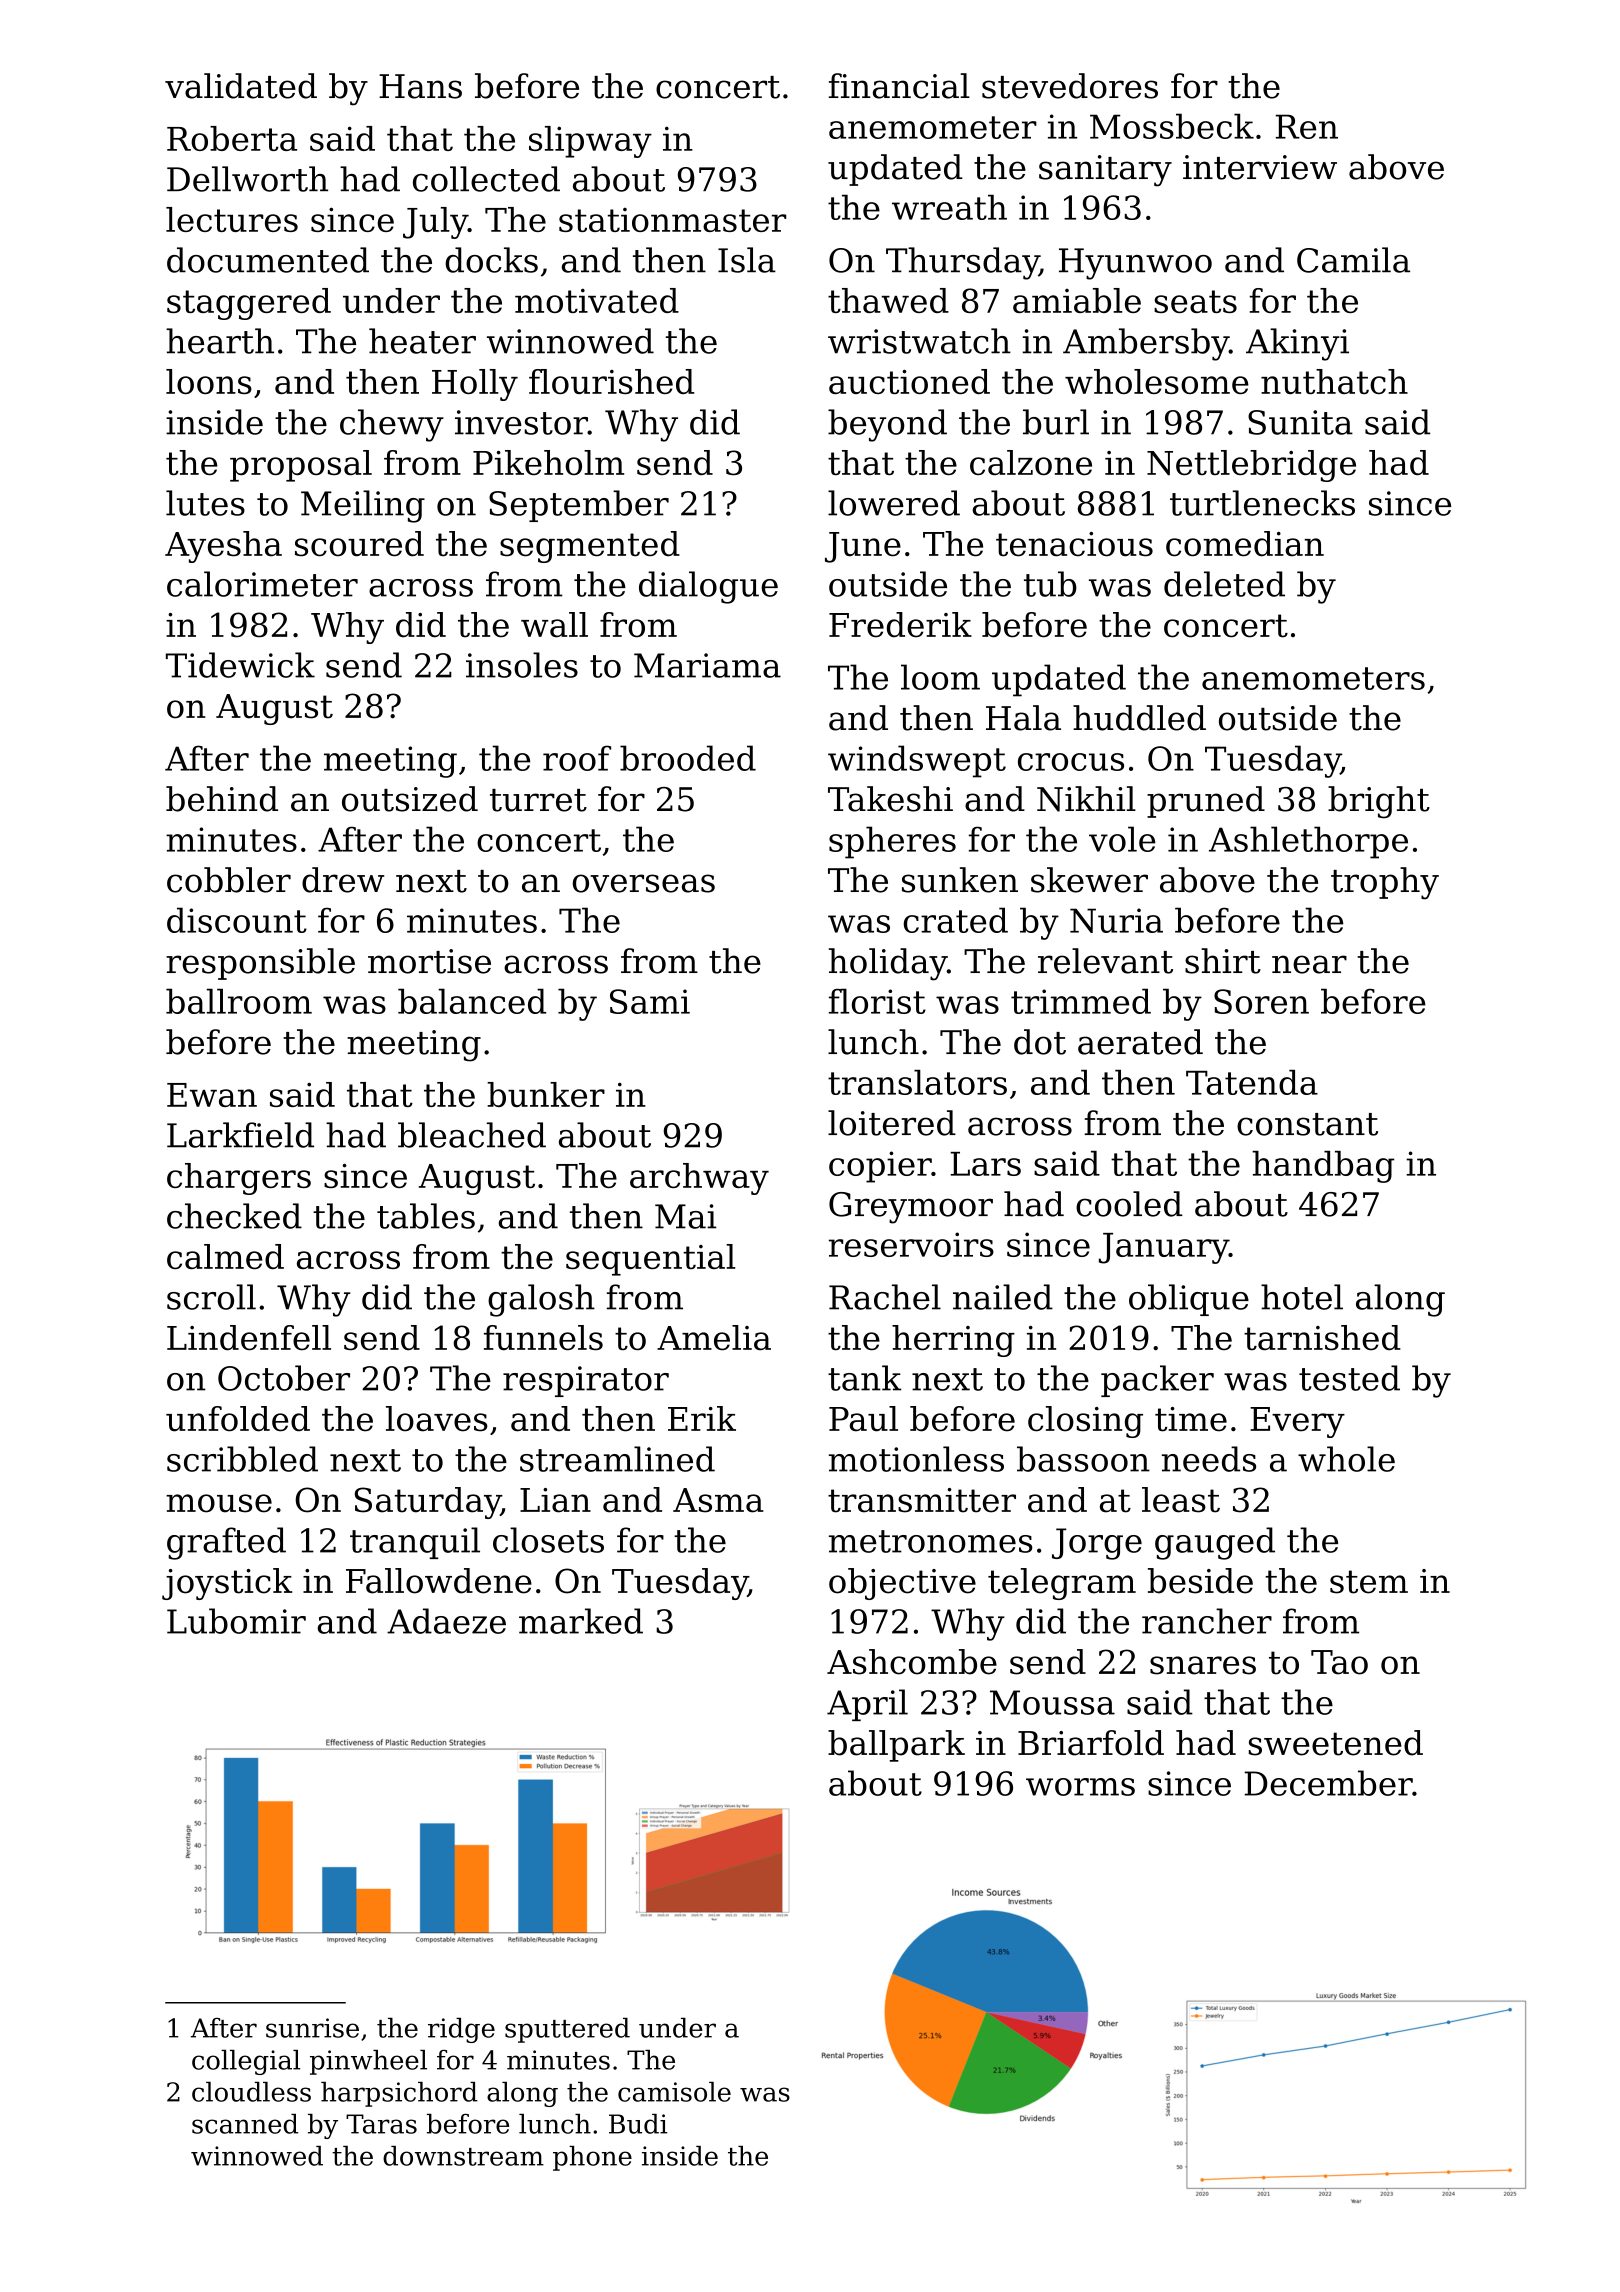 The image size is (1620, 2292). Describe the element at coordinates (638, 2124) in the screenshot. I see `Budi` at that location.
